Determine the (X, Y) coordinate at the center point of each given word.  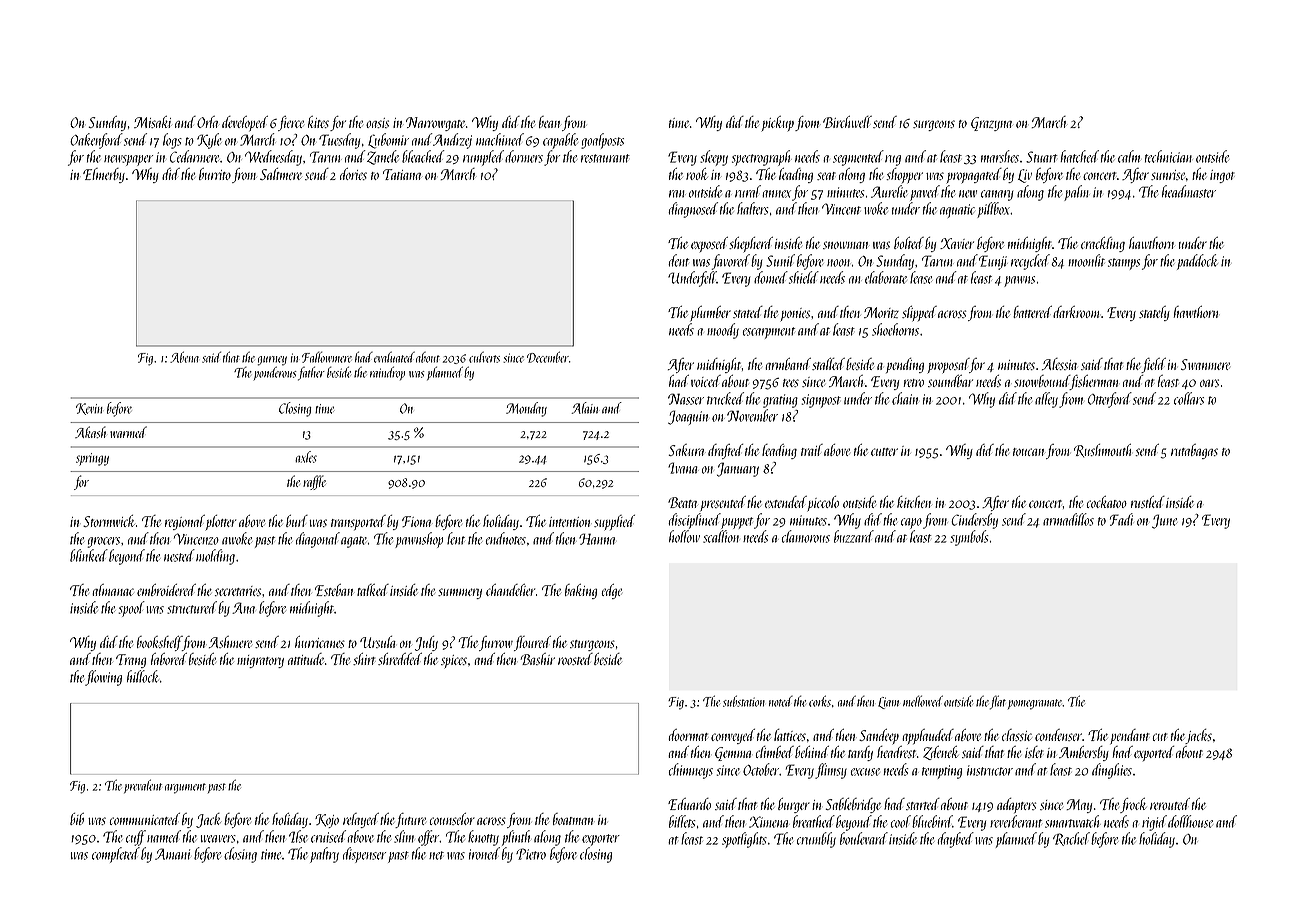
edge (612, 591)
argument (185, 788)
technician (1168, 156)
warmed (128, 432)
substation (744, 701)
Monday (526, 409)
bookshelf (159, 643)
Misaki (152, 122)
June (1164, 521)
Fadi (1121, 519)
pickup (778, 123)
